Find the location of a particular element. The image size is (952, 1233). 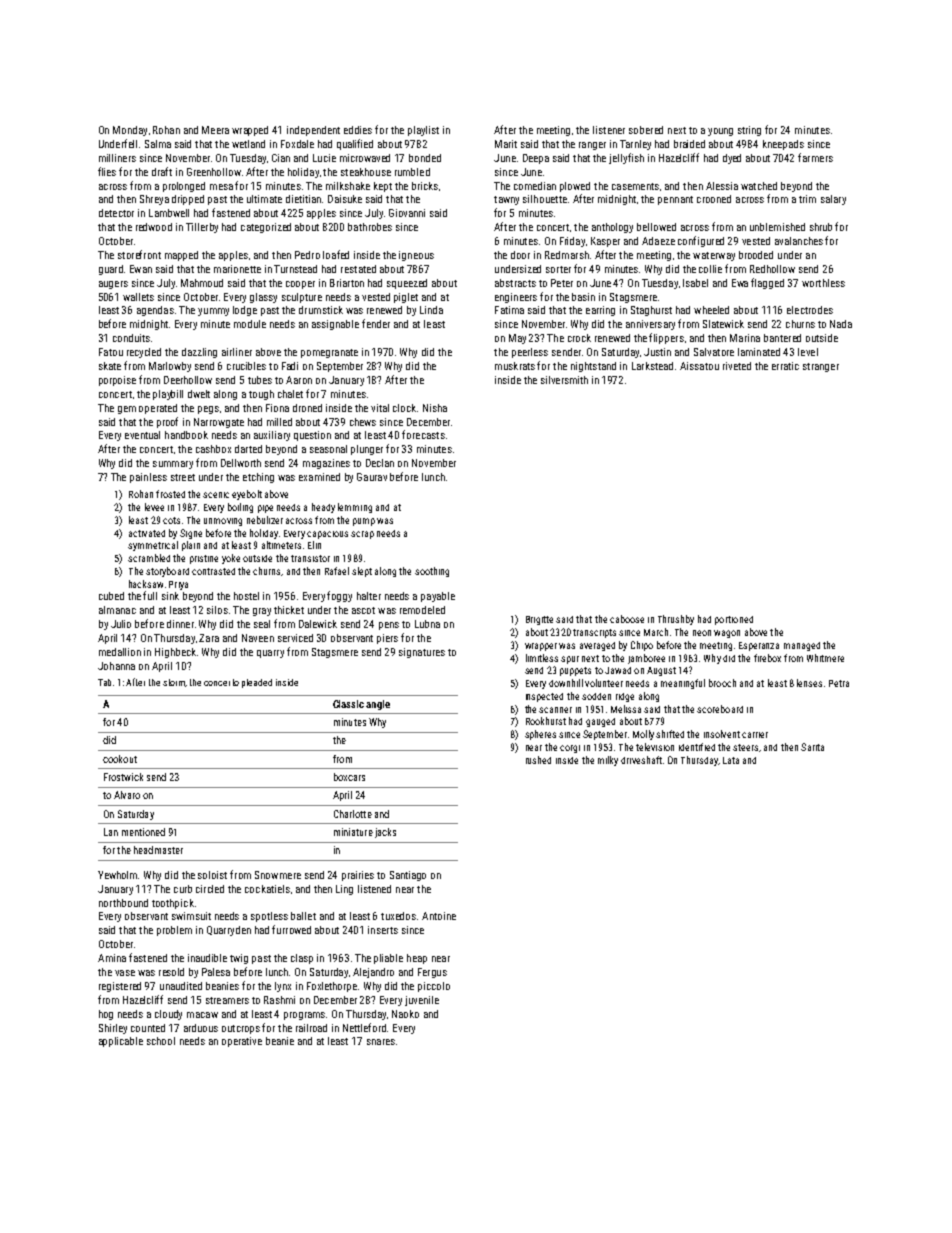

managed is located at coordinates (802, 646).
